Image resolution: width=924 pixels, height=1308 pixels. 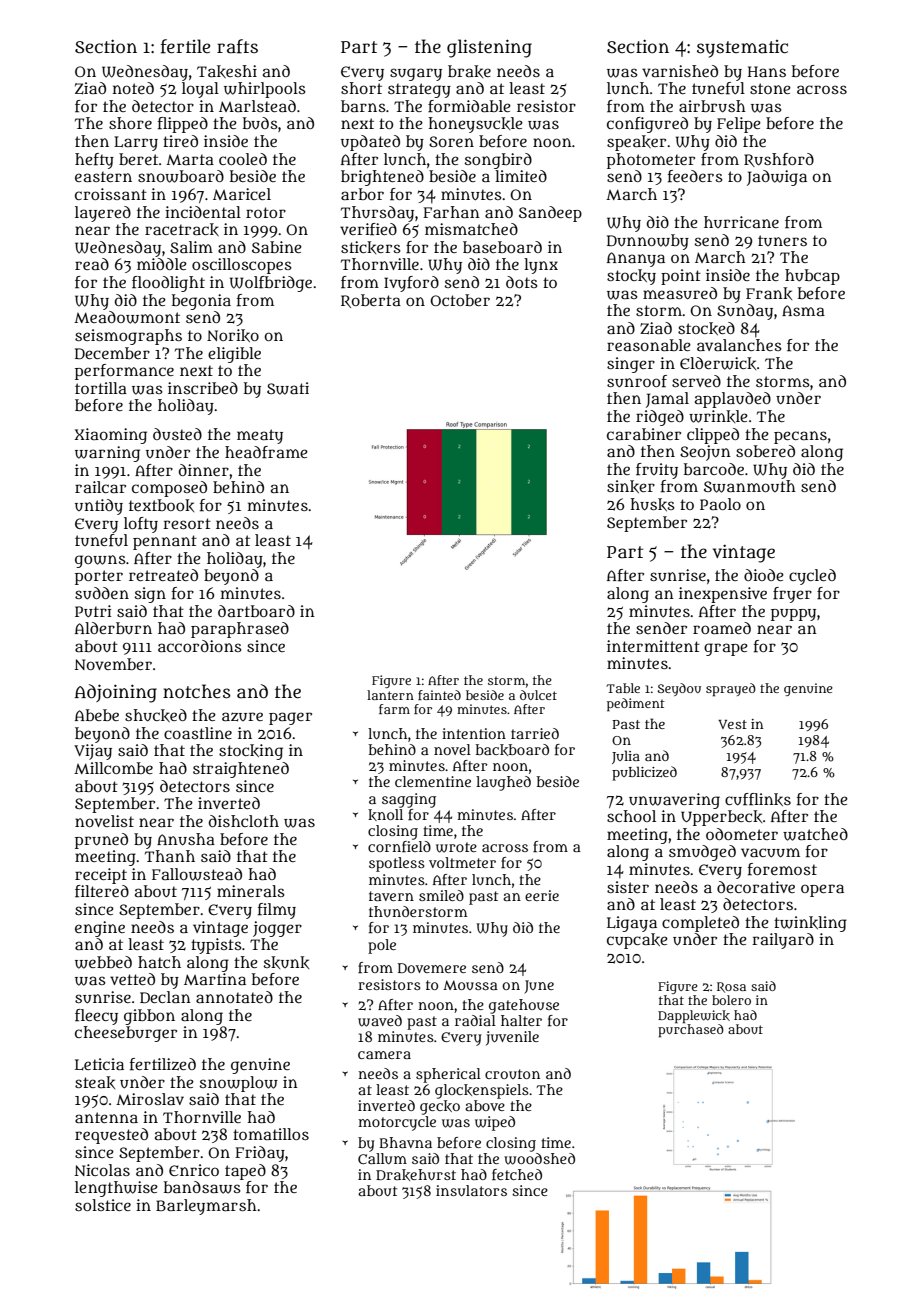 What do you see at coordinates (489, 48) in the screenshot?
I see `glistening` at bounding box center [489, 48].
